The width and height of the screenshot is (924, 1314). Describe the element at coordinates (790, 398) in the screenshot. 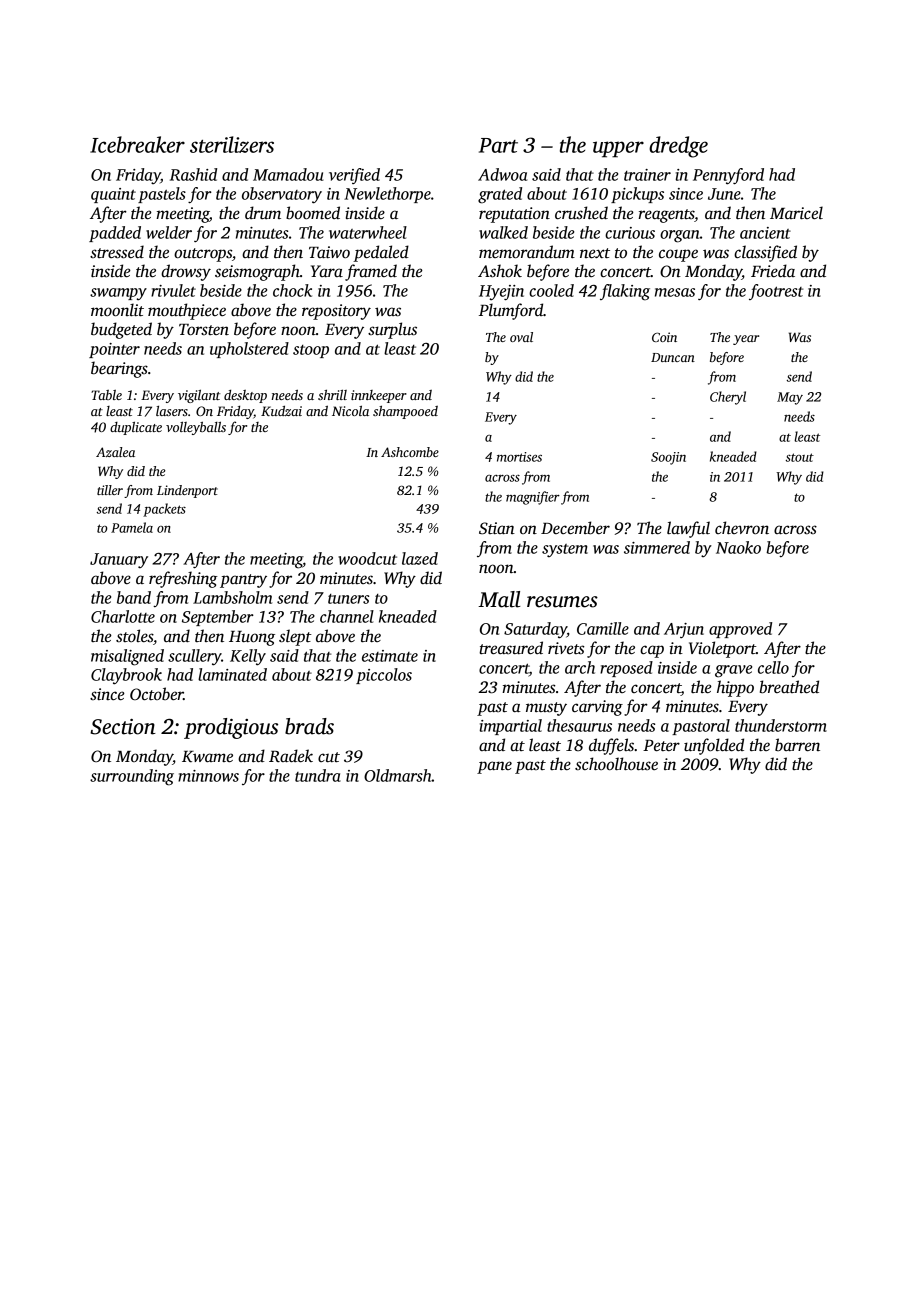

I see `May` at that location.
